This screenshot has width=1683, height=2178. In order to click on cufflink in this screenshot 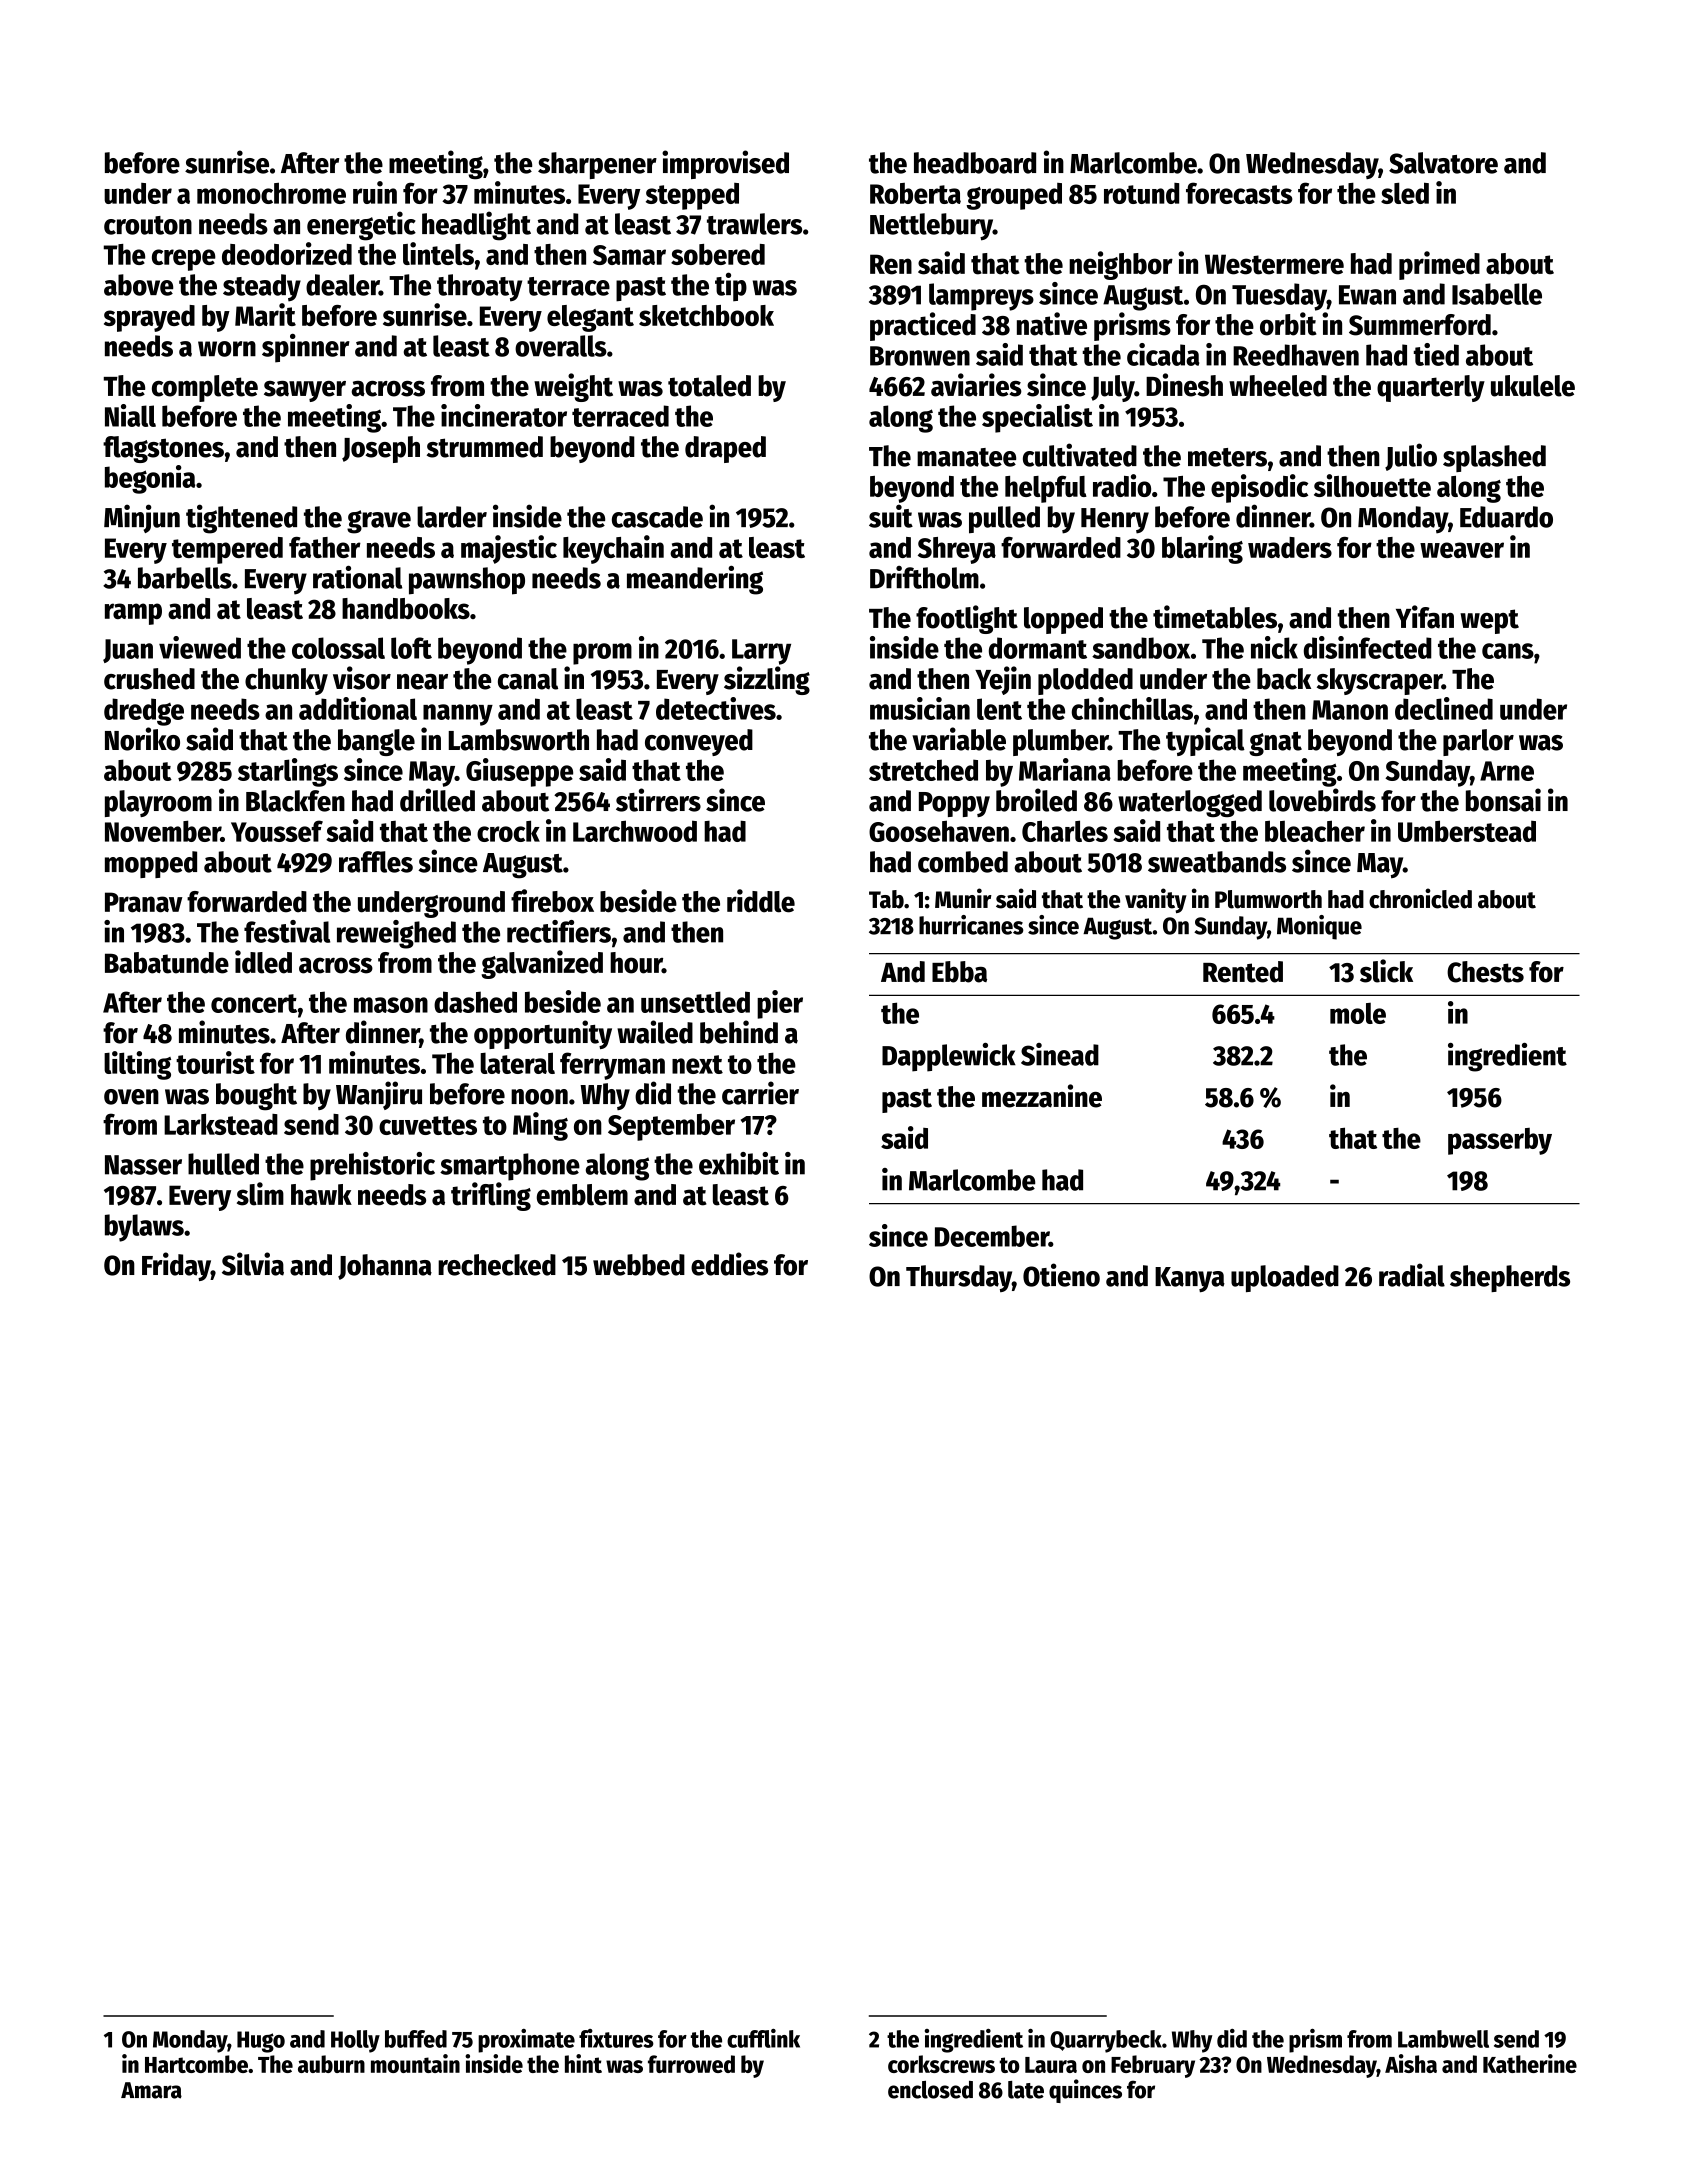, I will do `click(763, 2038)`.
